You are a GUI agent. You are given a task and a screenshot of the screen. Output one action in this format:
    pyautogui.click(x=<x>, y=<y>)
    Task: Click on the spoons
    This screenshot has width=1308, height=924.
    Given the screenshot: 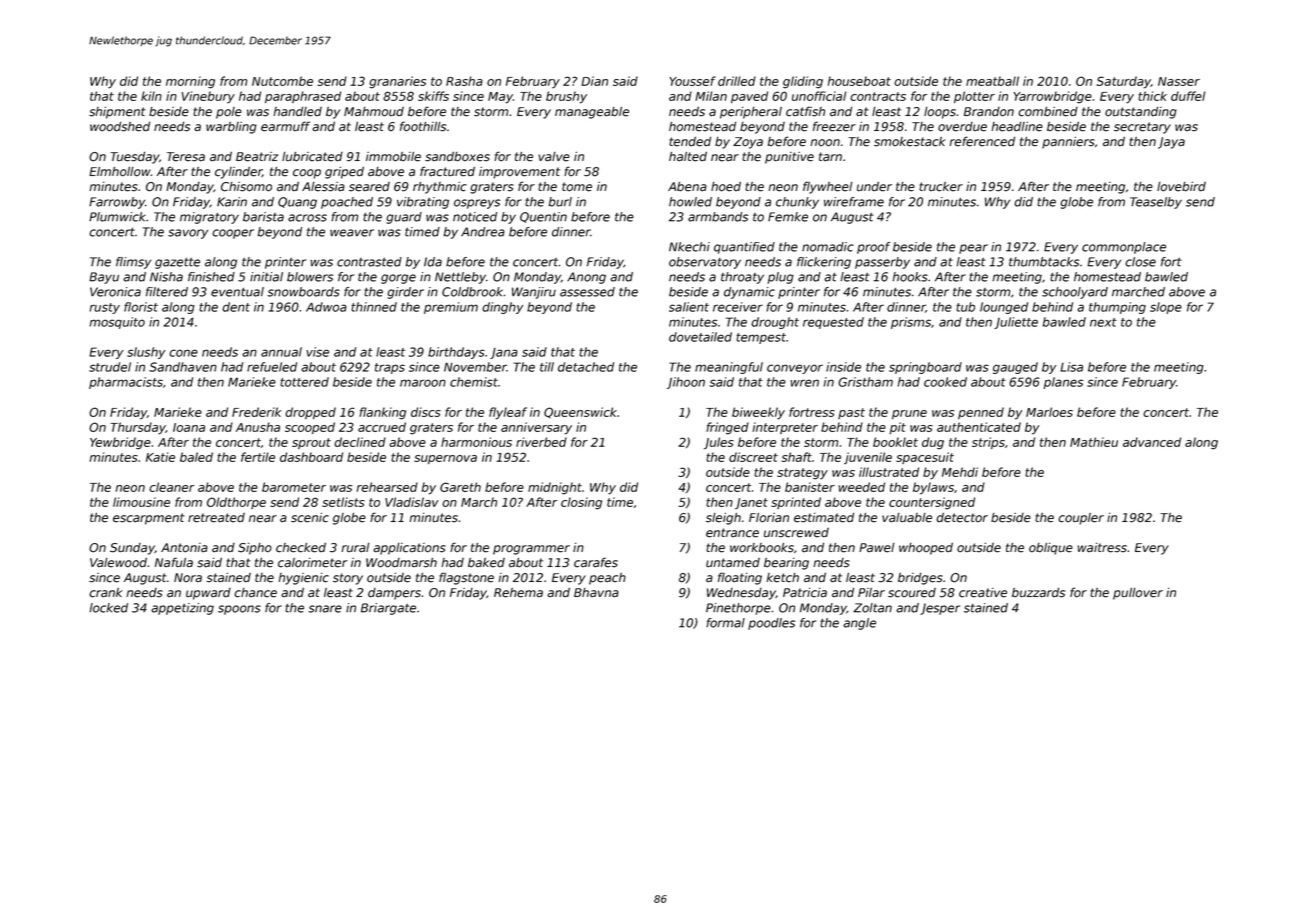 What is the action you would take?
    pyautogui.click(x=239, y=610)
